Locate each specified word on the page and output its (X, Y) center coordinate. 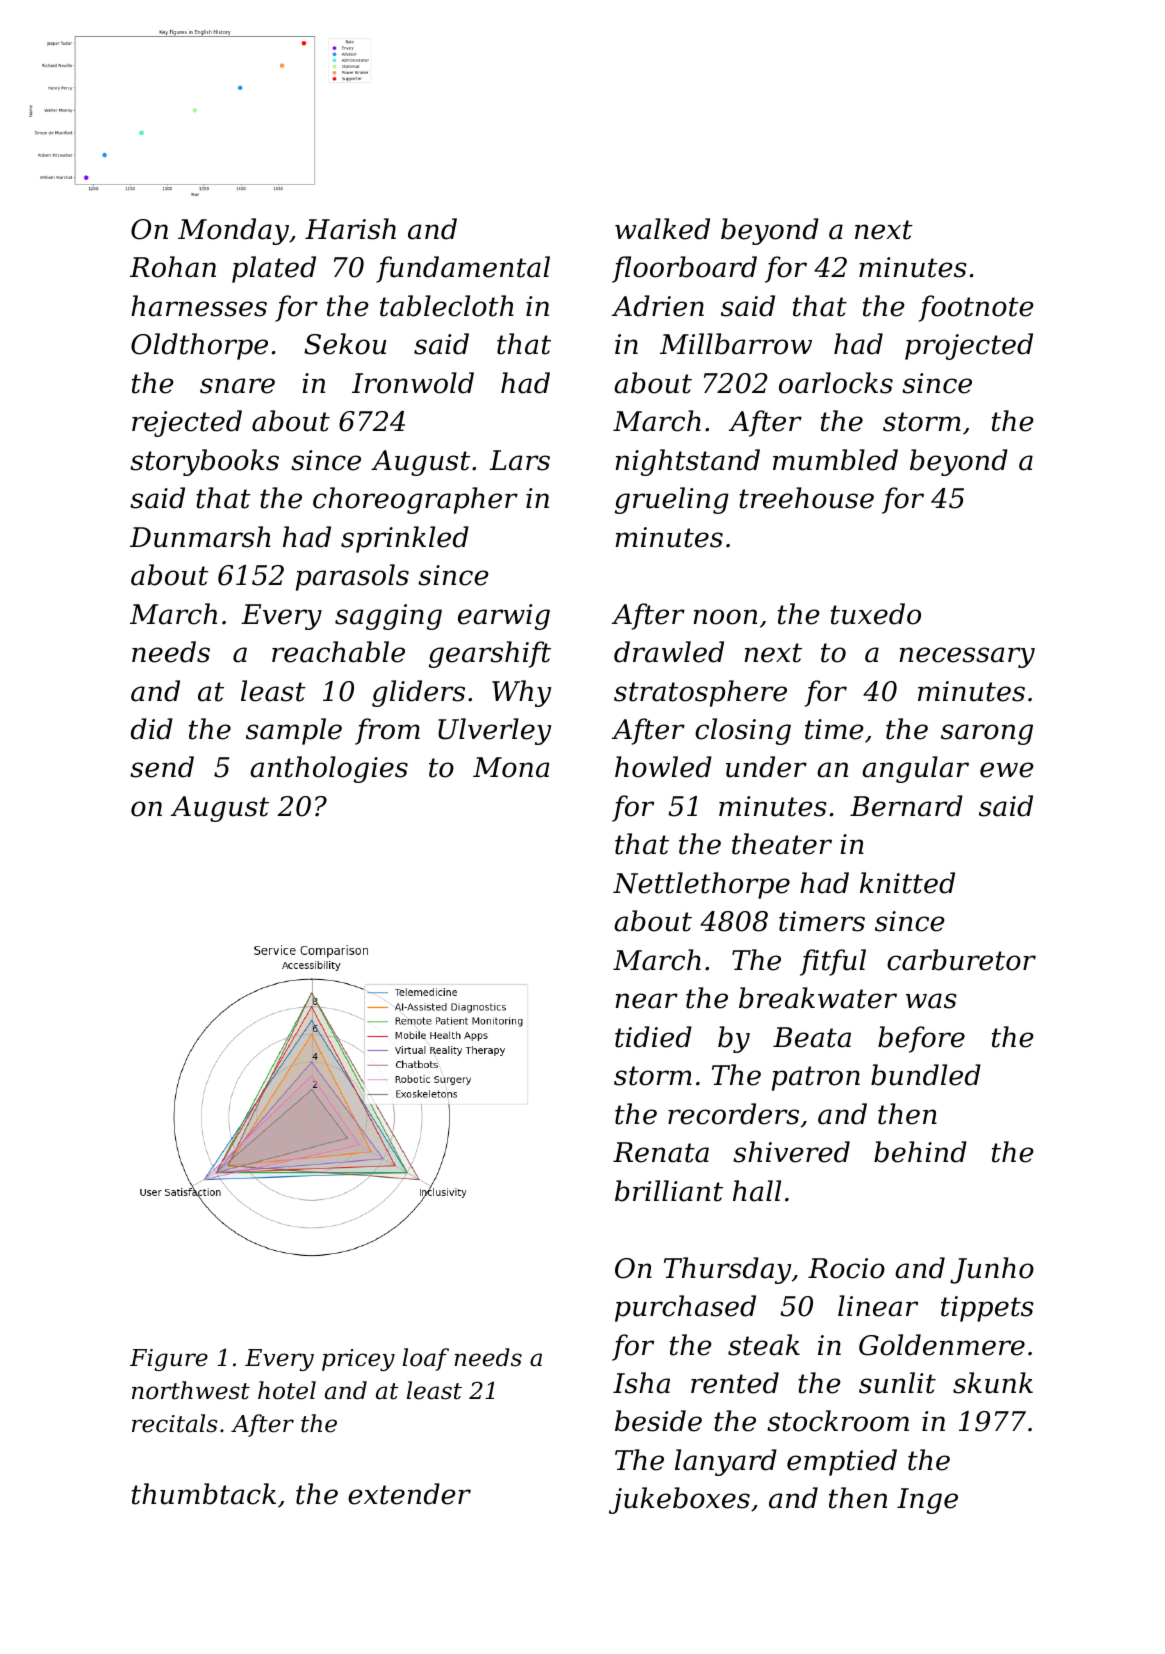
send (162, 767)
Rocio (846, 1268)
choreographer (415, 500)
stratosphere (700, 693)
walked (662, 229)
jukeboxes (679, 1500)
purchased (685, 1308)
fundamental (463, 269)
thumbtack (204, 1494)
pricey (358, 1360)
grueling (672, 500)
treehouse (806, 498)
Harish (350, 229)
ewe (1007, 770)
